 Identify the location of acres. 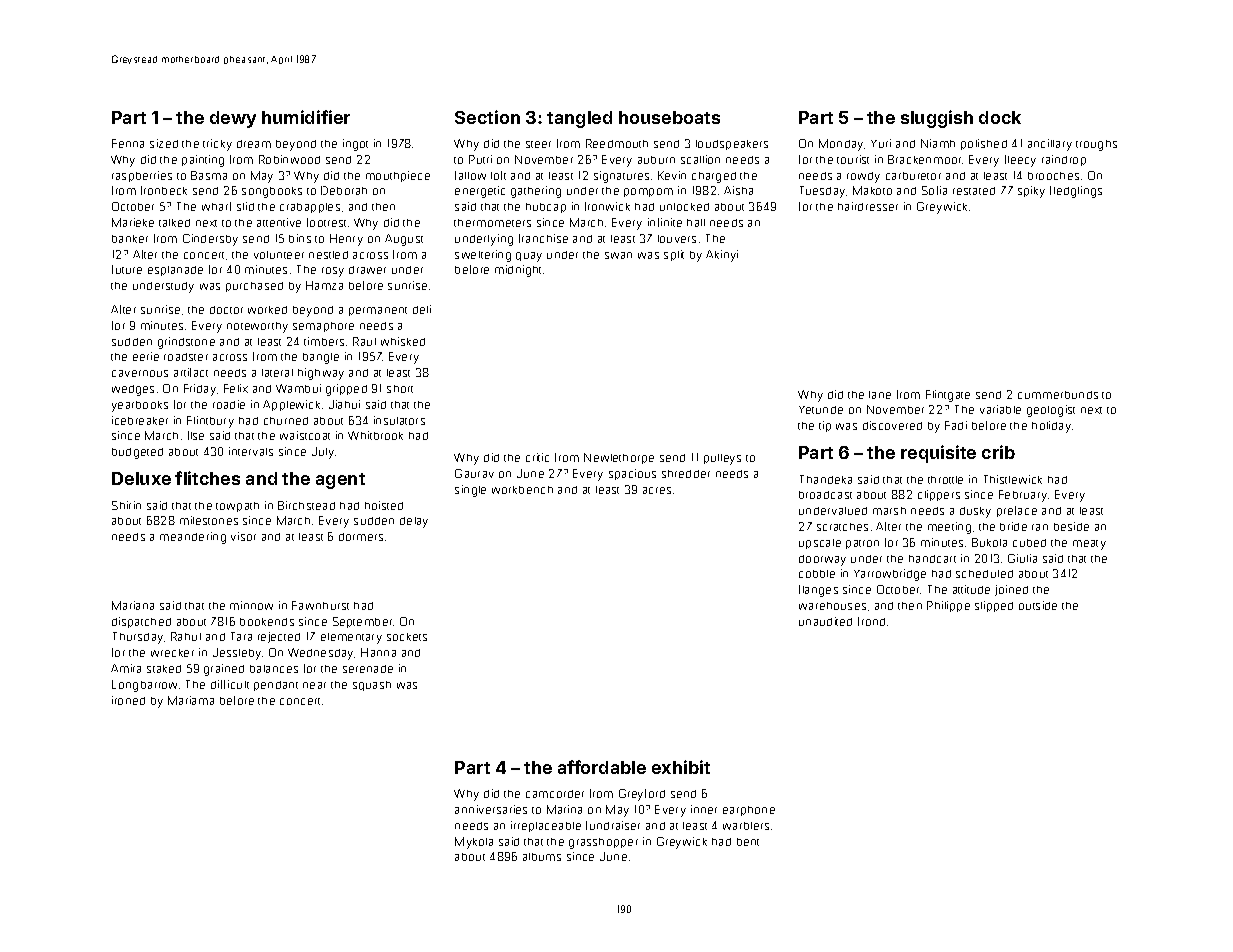
(657, 490).
